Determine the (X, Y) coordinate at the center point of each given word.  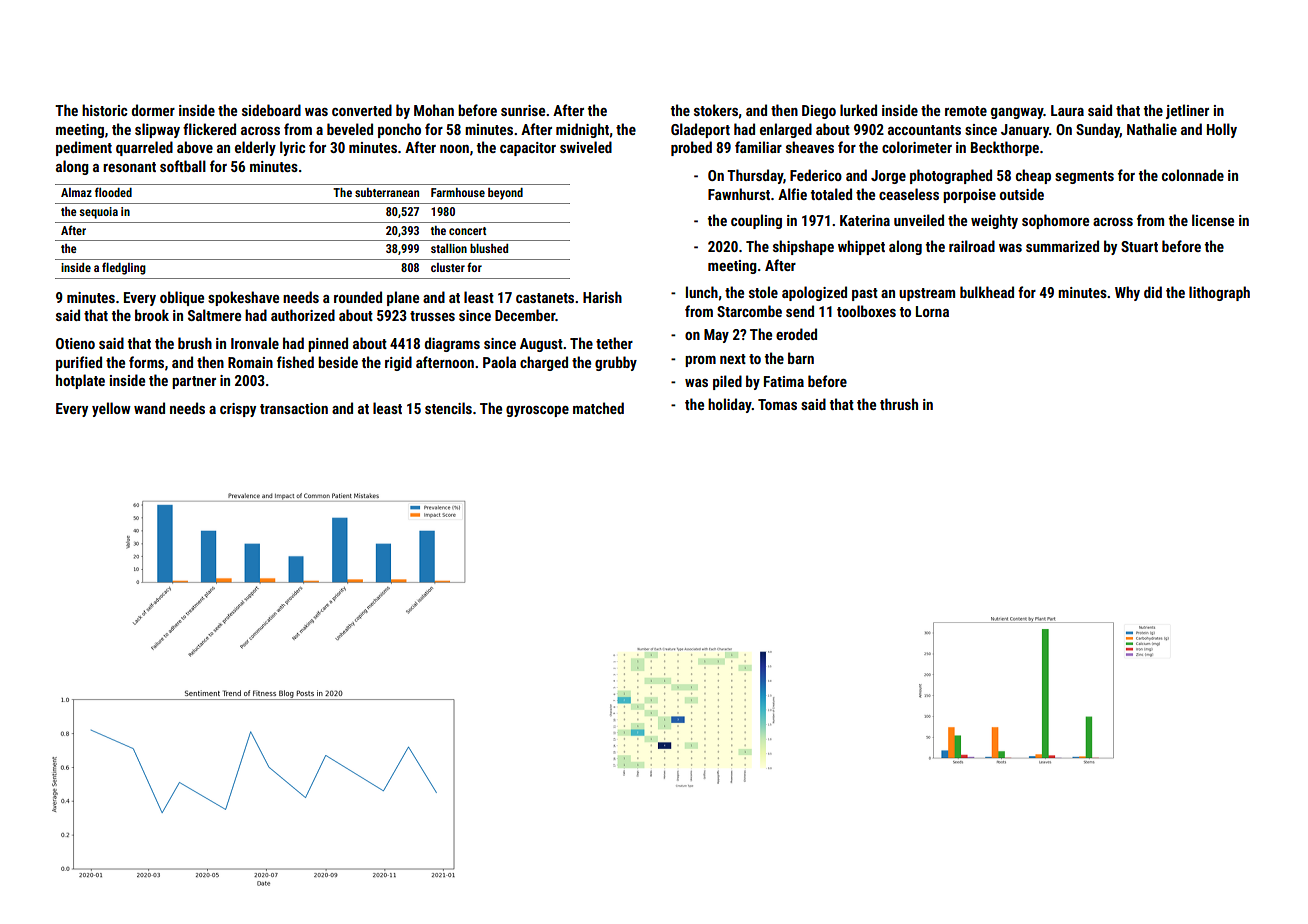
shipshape (803, 247)
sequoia (98, 213)
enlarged (786, 130)
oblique (182, 298)
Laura (1067, 110)
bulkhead (987, 292)
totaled (831, 194)
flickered (209, 129)
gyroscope (537, 411)
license (1213, 220)
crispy (238, 410)
